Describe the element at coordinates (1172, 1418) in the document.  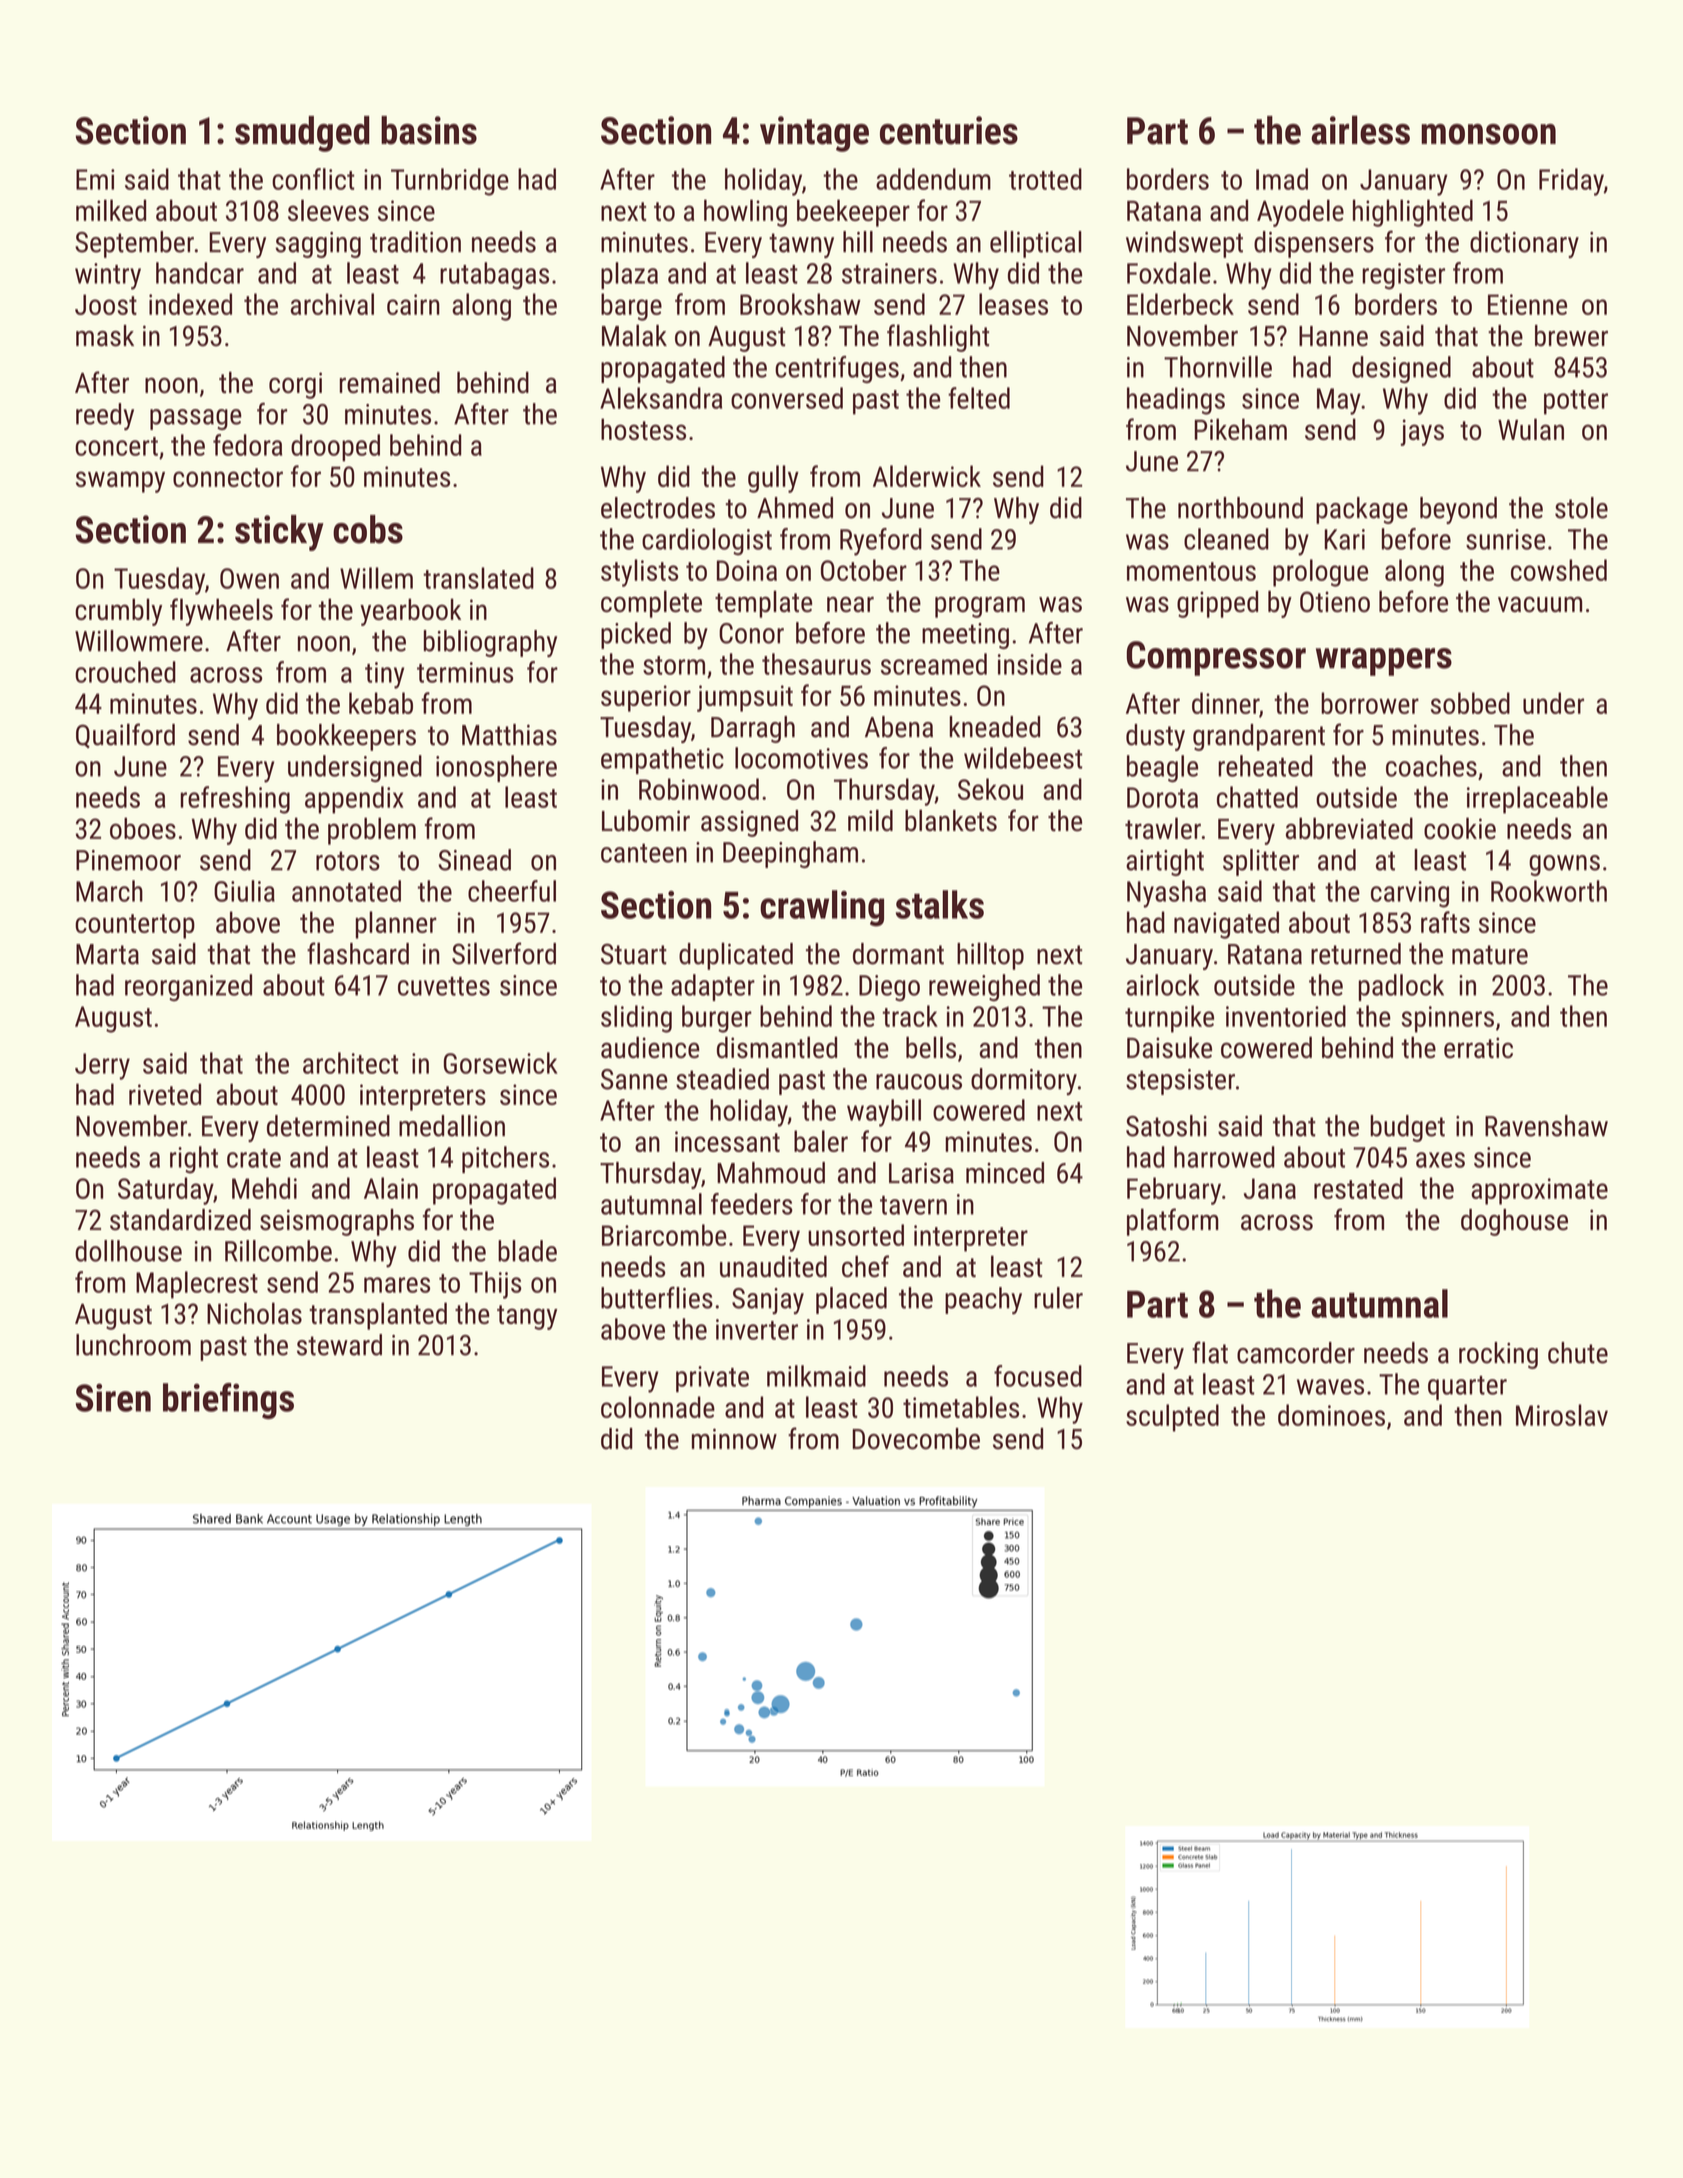
I see `sculpted` at that location.
